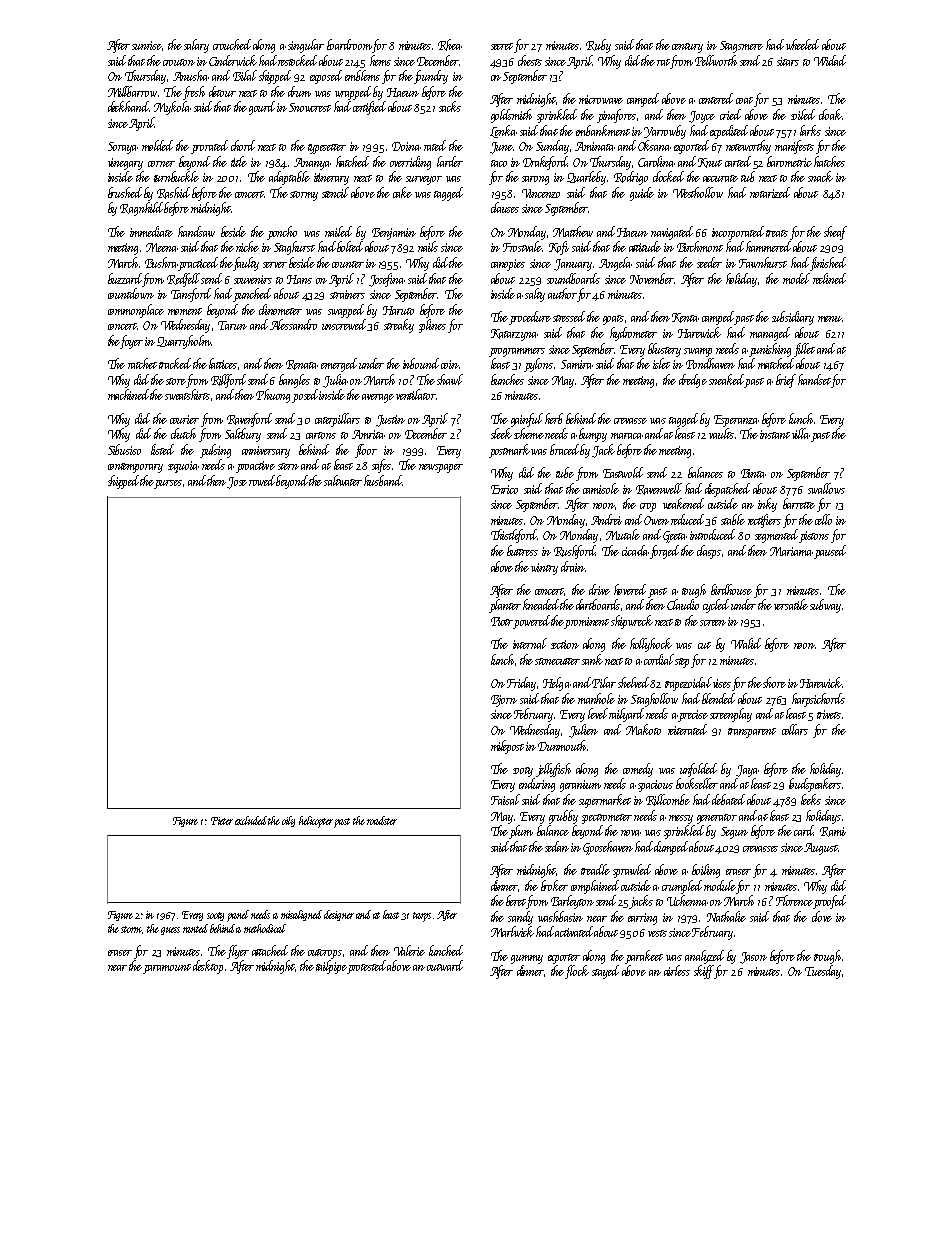 The width and height of the screenshot is (952, 1233). Describe the element at coordinates (774, 682) in the screenshot. I see `shore` at that location.
